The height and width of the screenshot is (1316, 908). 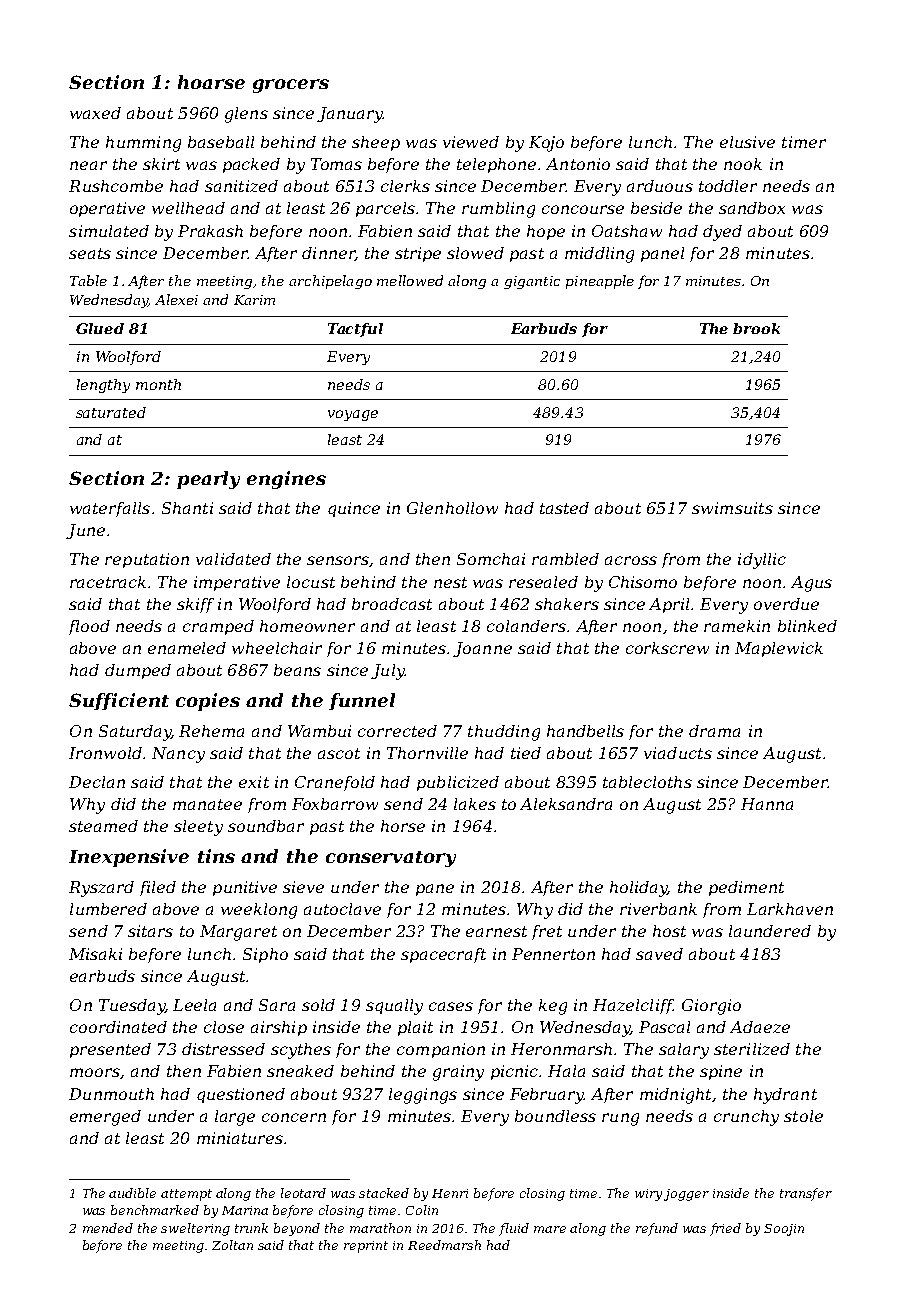 What do you see at coordinates (458, 1073) in the screenshot?
I see `grainy` at bounding box center [458, 1073].
